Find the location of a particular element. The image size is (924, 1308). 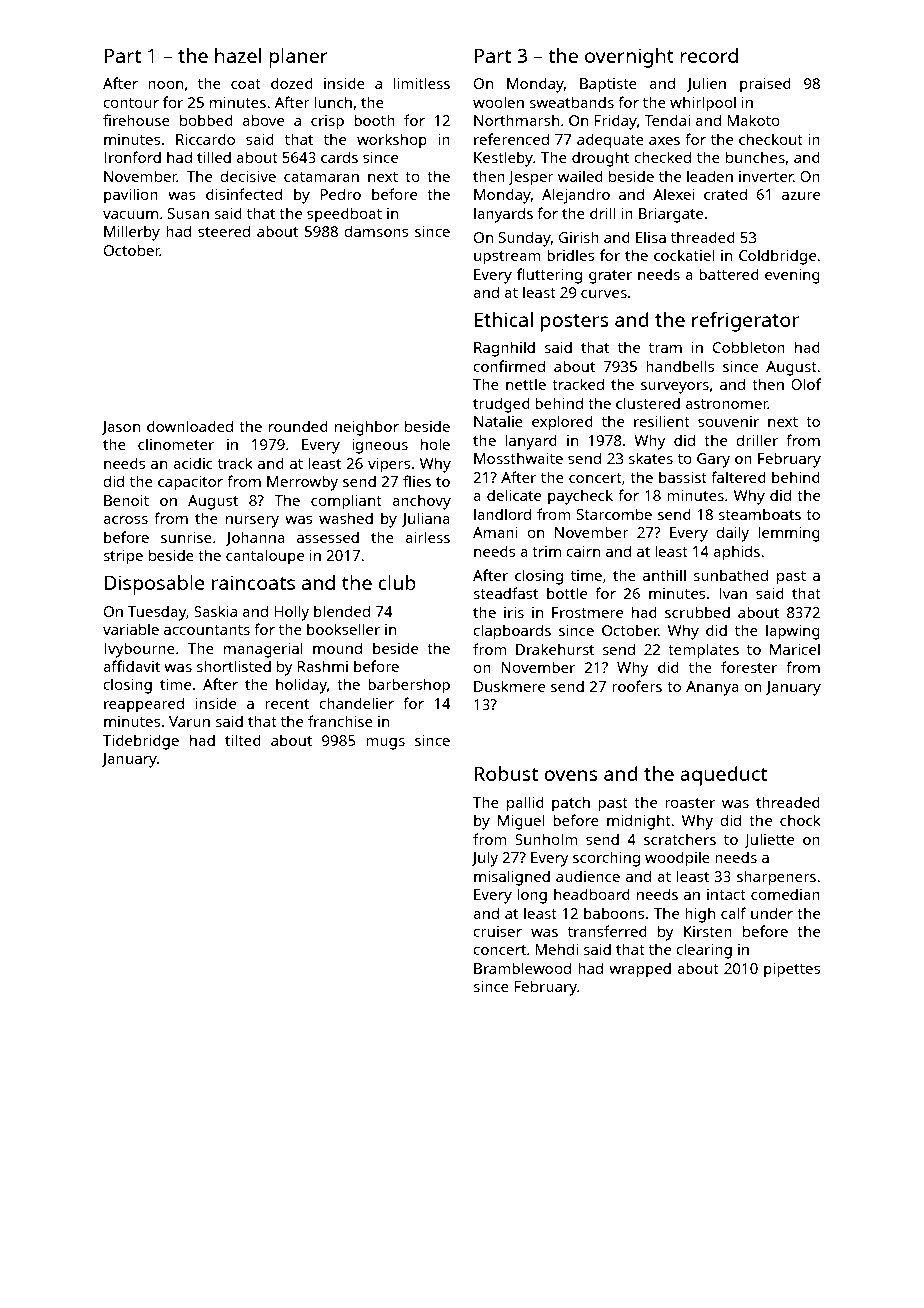

workshop is located at coordinates (392, 141).
